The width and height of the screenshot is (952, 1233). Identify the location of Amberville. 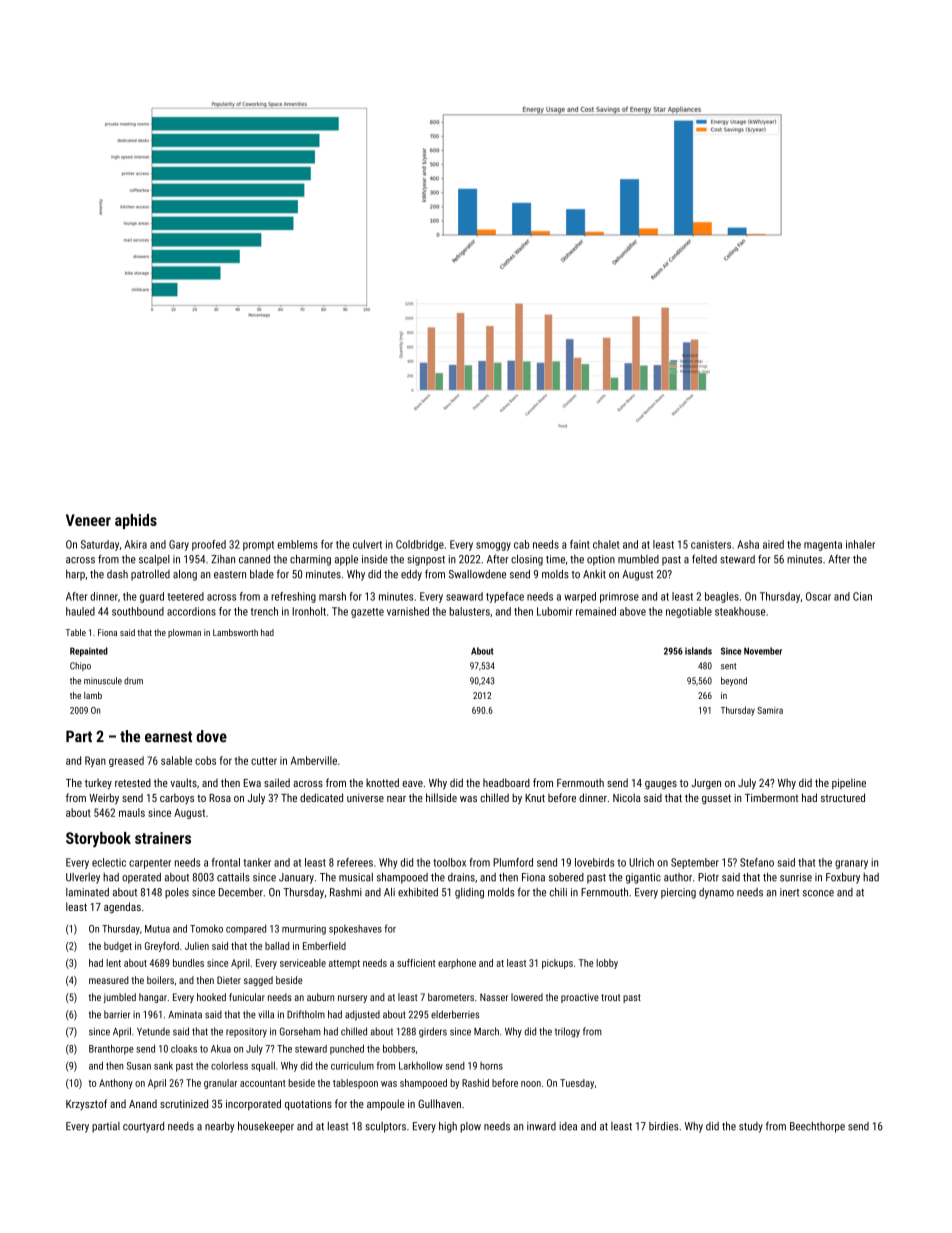
(314, 760).
